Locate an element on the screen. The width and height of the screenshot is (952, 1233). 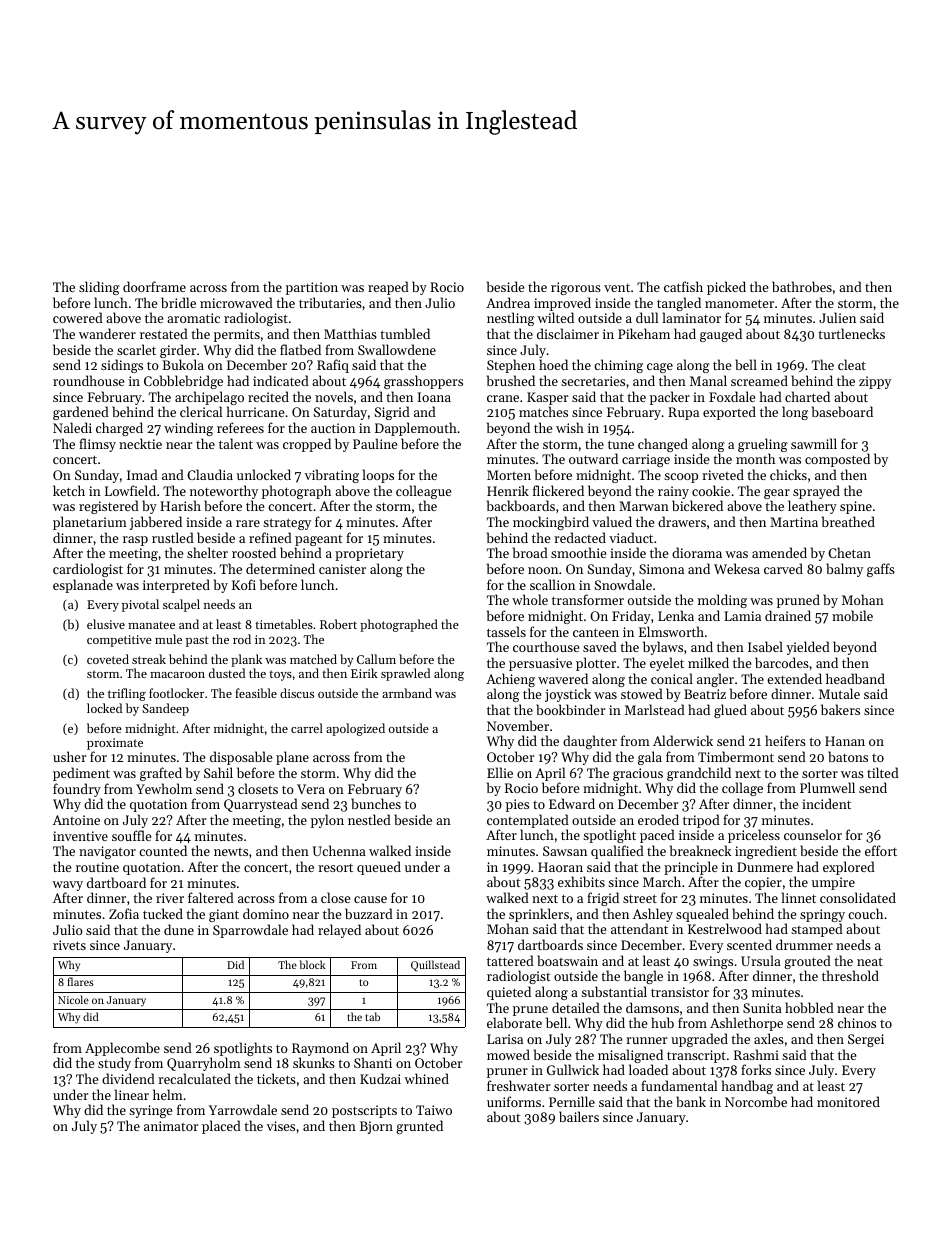
manometer is located at coordinates (739, 303).
